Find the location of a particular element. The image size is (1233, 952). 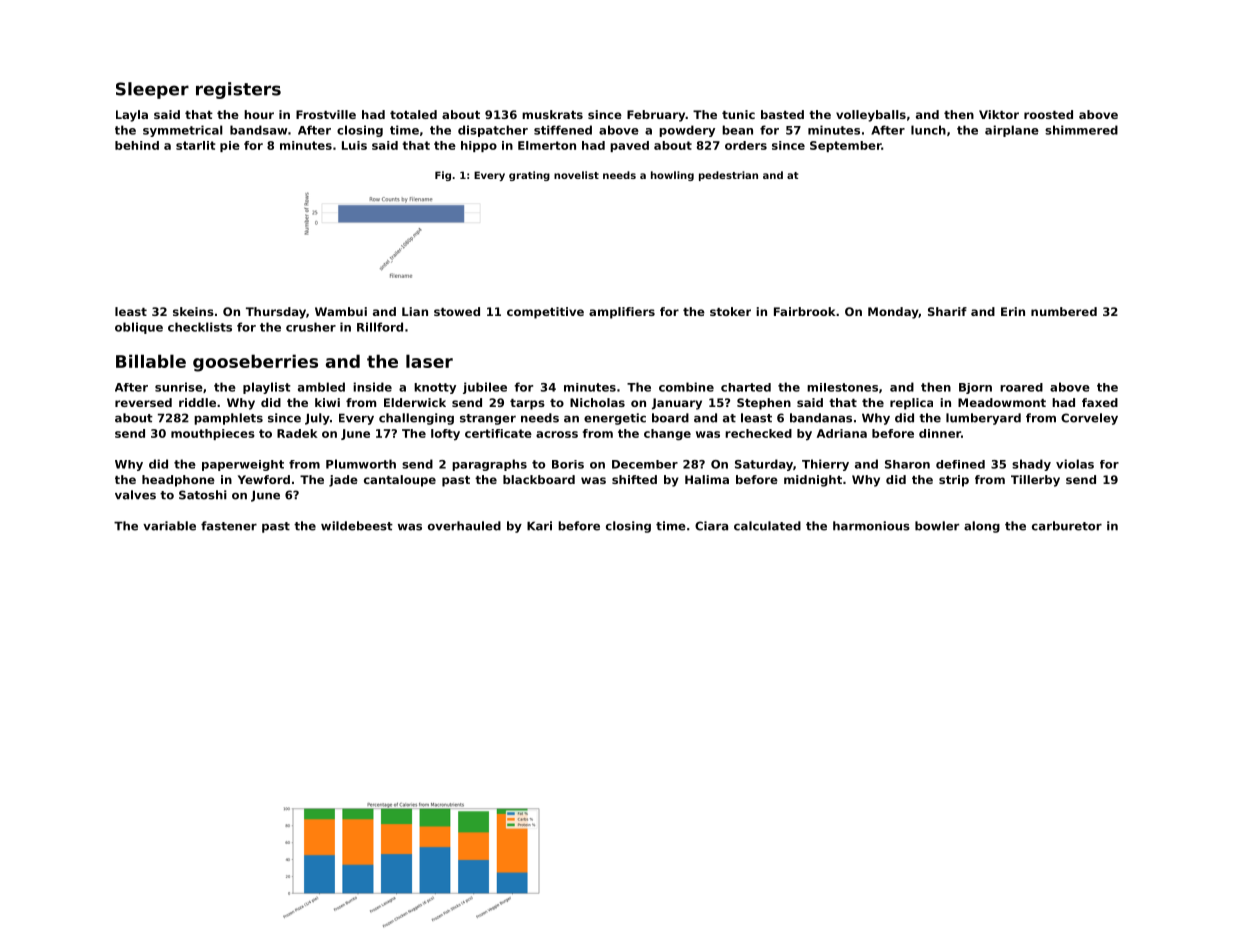

totaled is located at coordinates (413, 114).
